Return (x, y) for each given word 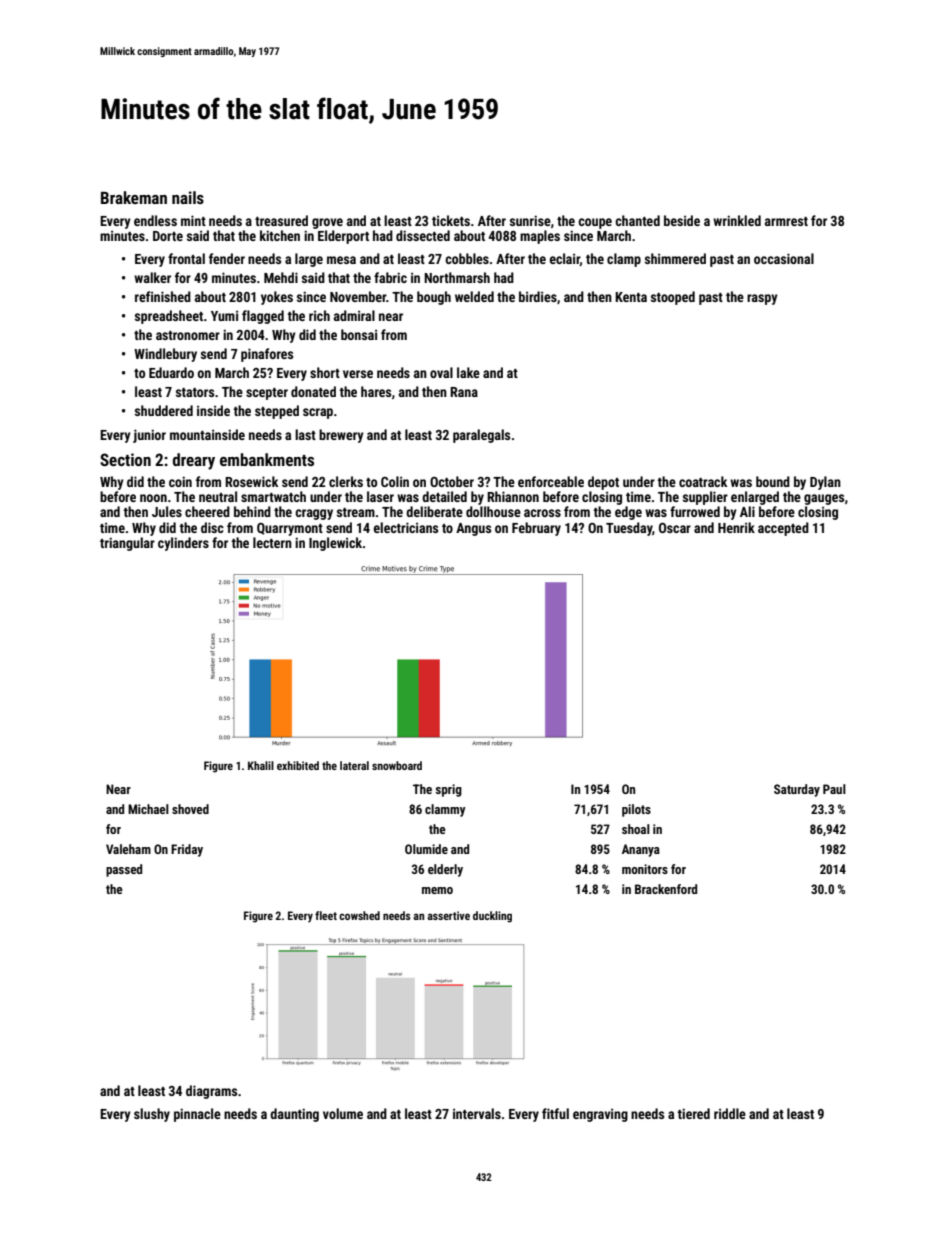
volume (343, 1113)
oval (441, 372)
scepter (267, 394)
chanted (637, 220)
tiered (693, 1113)
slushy (152, 1115)
